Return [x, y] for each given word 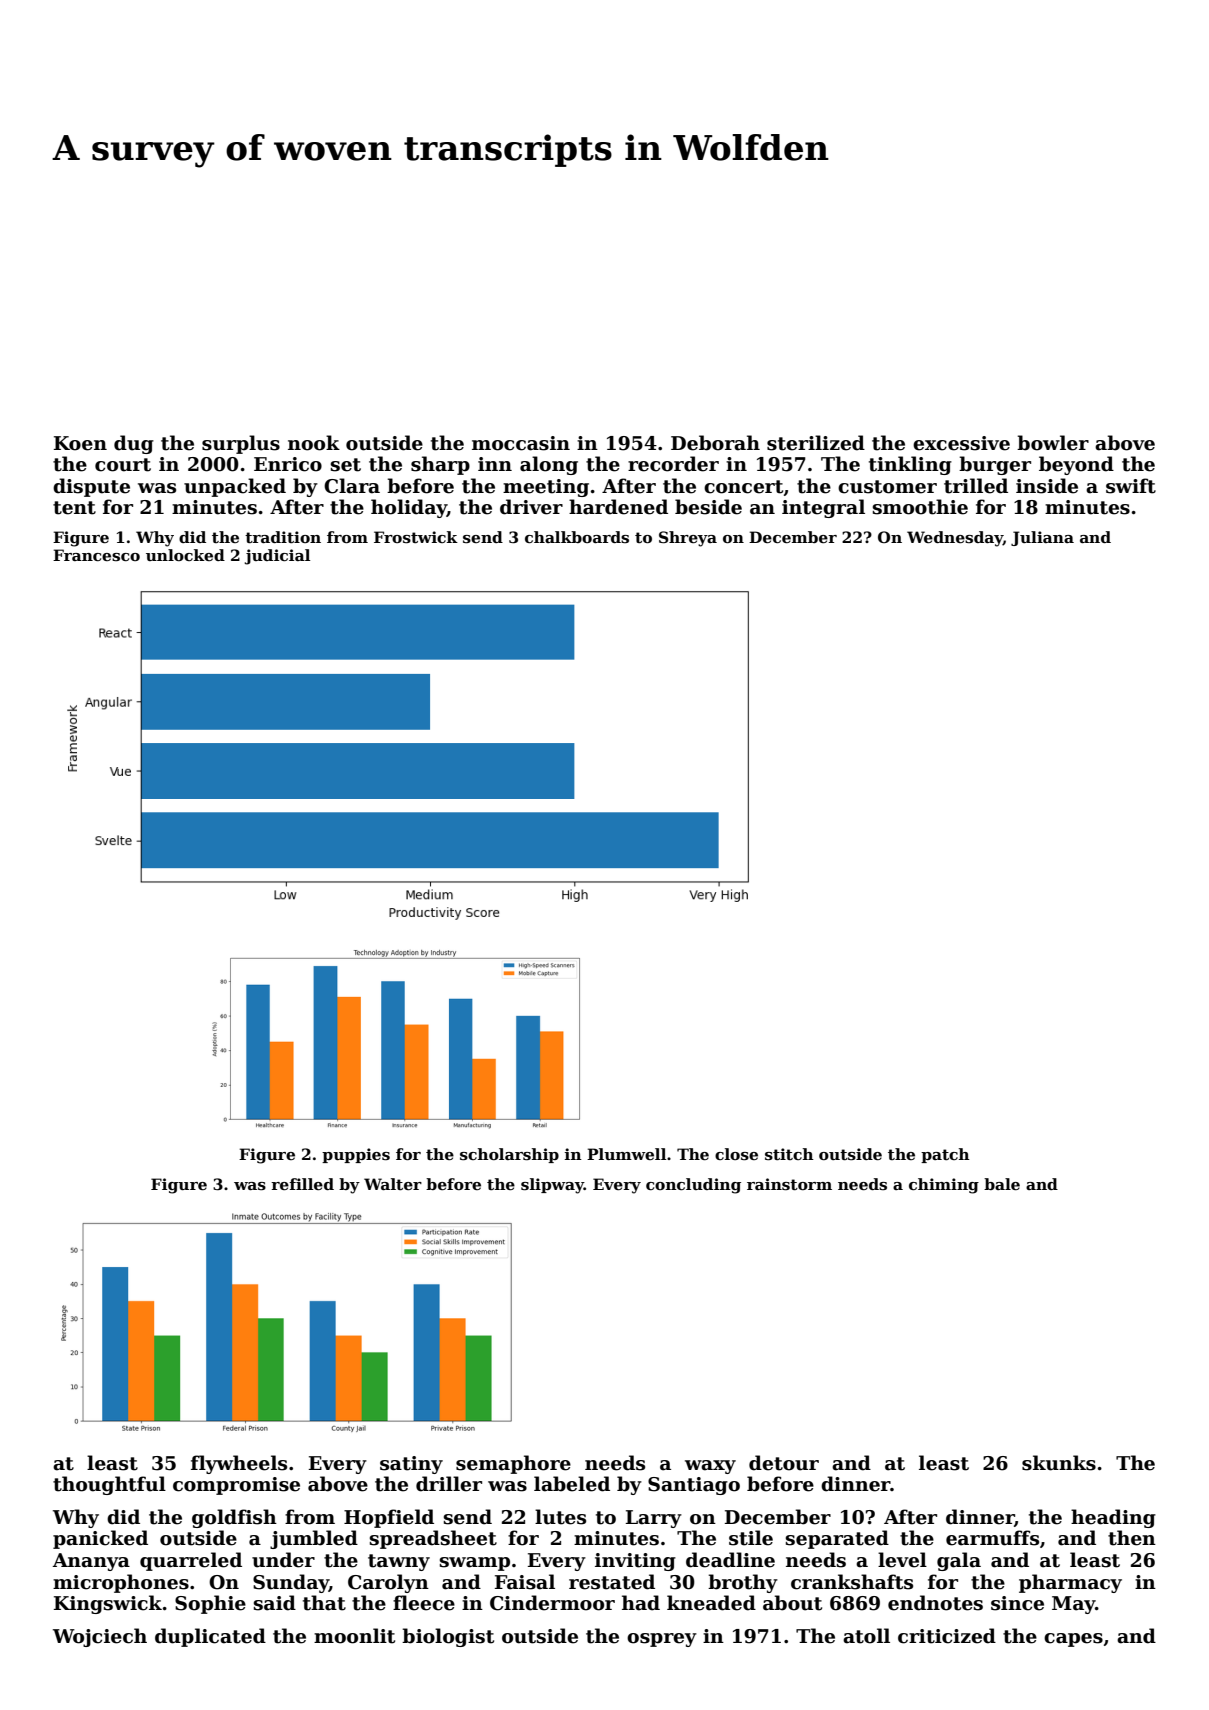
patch [945, 1155]
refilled [302, 1184]
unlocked [185, 555]
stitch [789, 1154]
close [736, 1154]
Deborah [715, 443]
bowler [1053, 443]
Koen [80, 443]
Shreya [688, 539]
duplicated [210, 1637]
